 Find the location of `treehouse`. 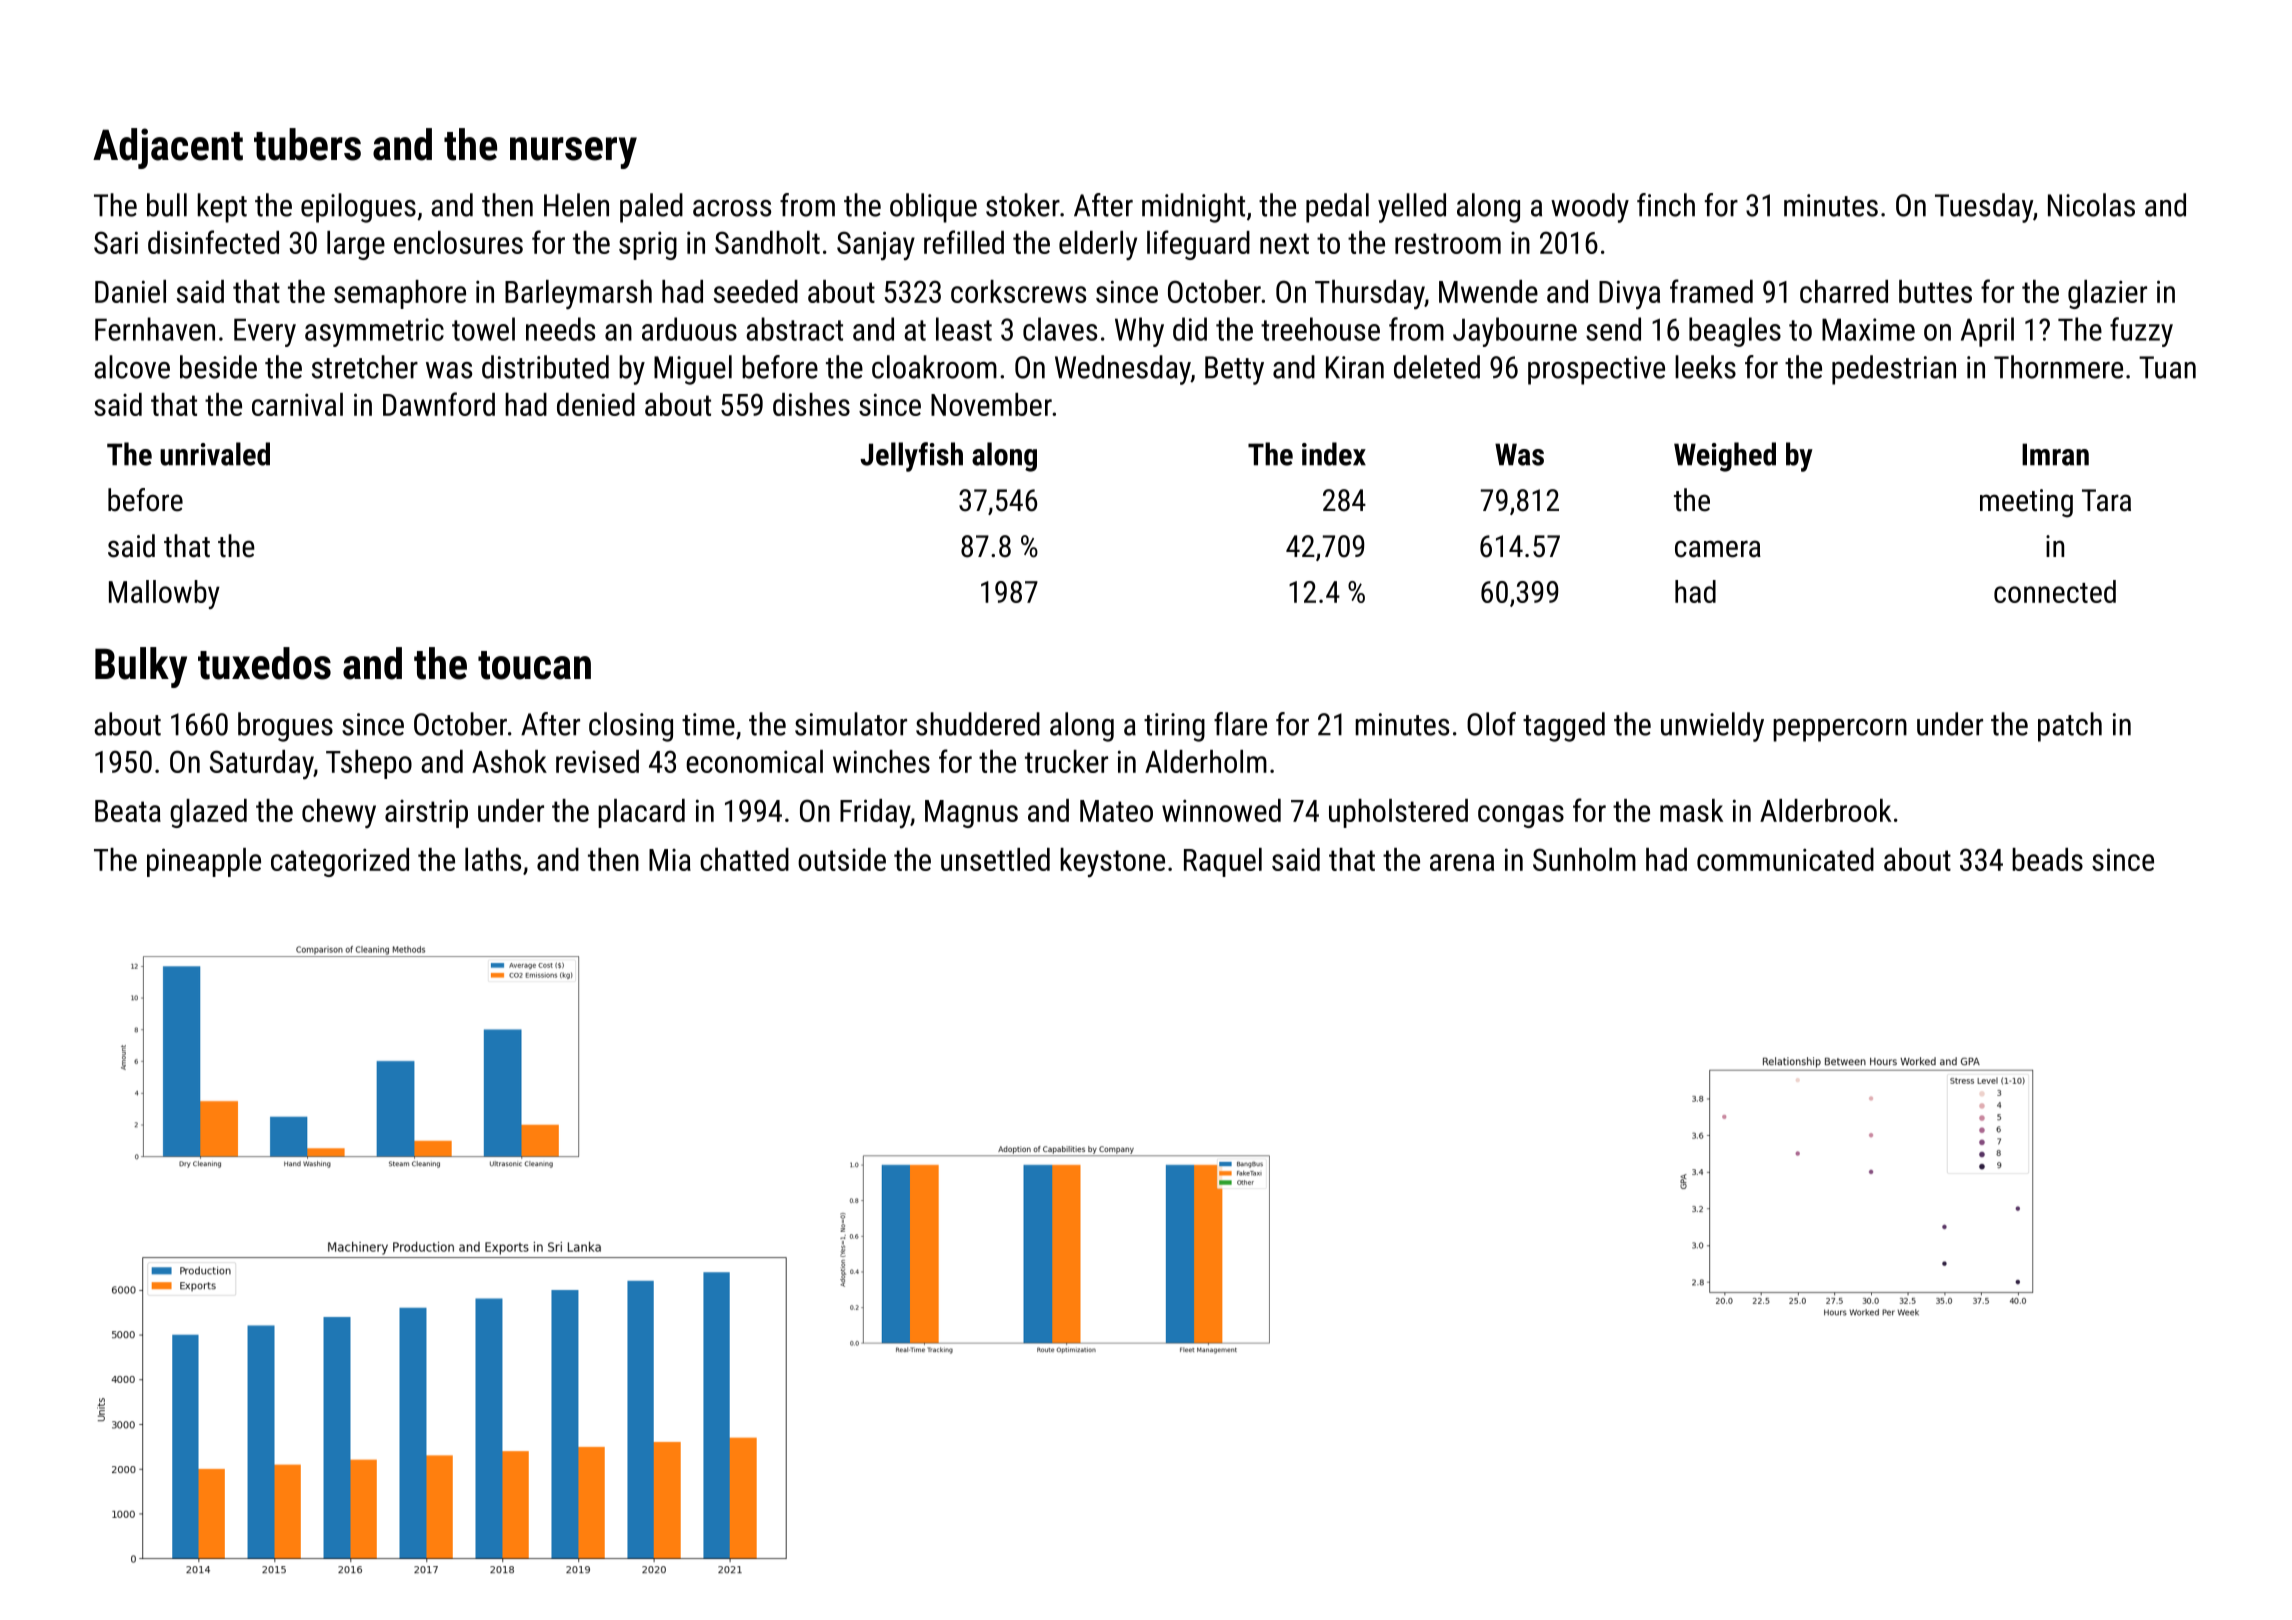

treehouse is located at coordinates (1320, 329).
